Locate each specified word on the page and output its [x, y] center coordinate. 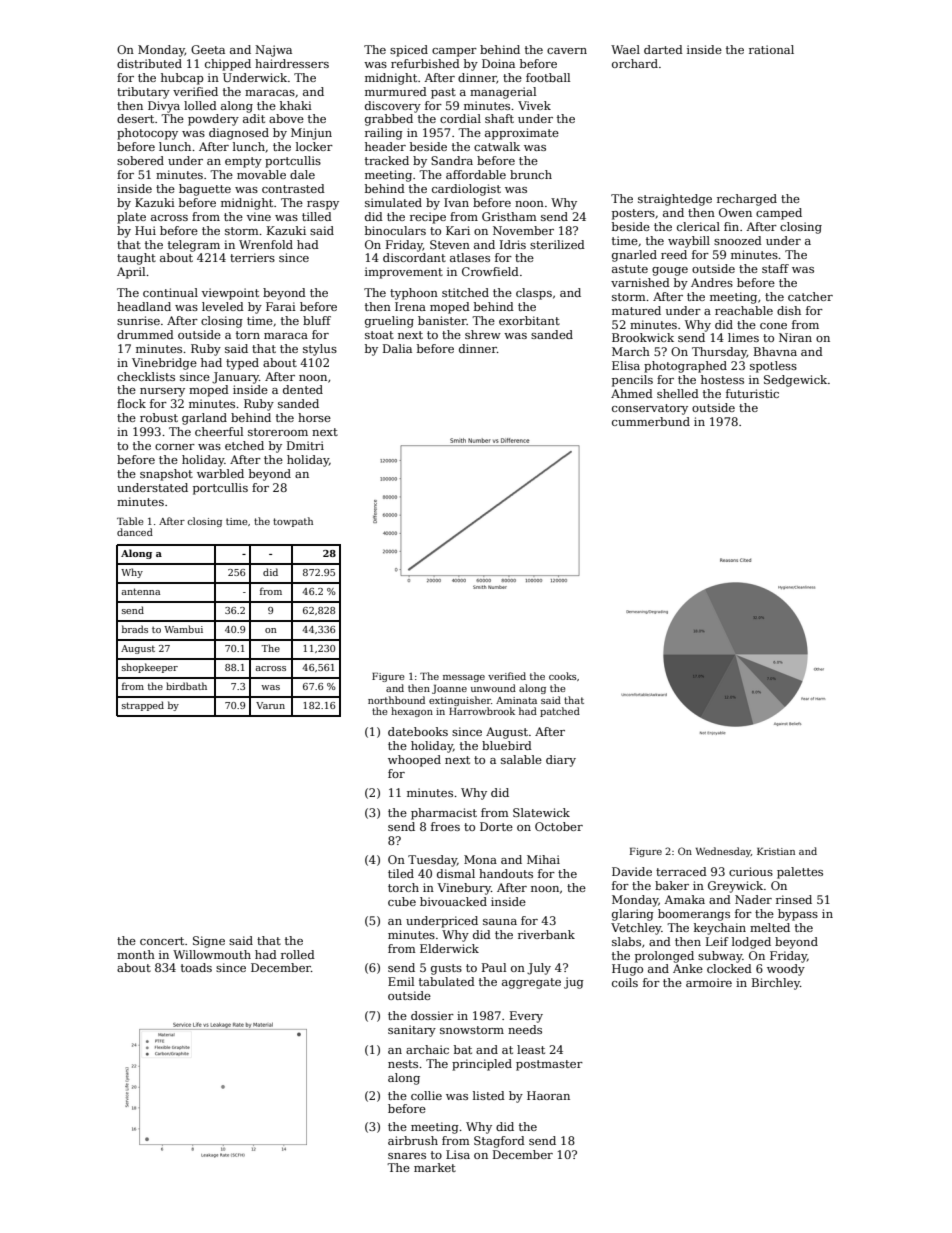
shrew [483, 334]
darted [663, 49]
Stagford [499, 1142]
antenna [140, 591]
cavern [567, 51]
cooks [562, 676]
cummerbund [651, 421]
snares [407, 1156]
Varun [270, 705]
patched [560, 712]
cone [773, 326]
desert [135, 118]
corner [175, 447]
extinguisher [460, 701]
